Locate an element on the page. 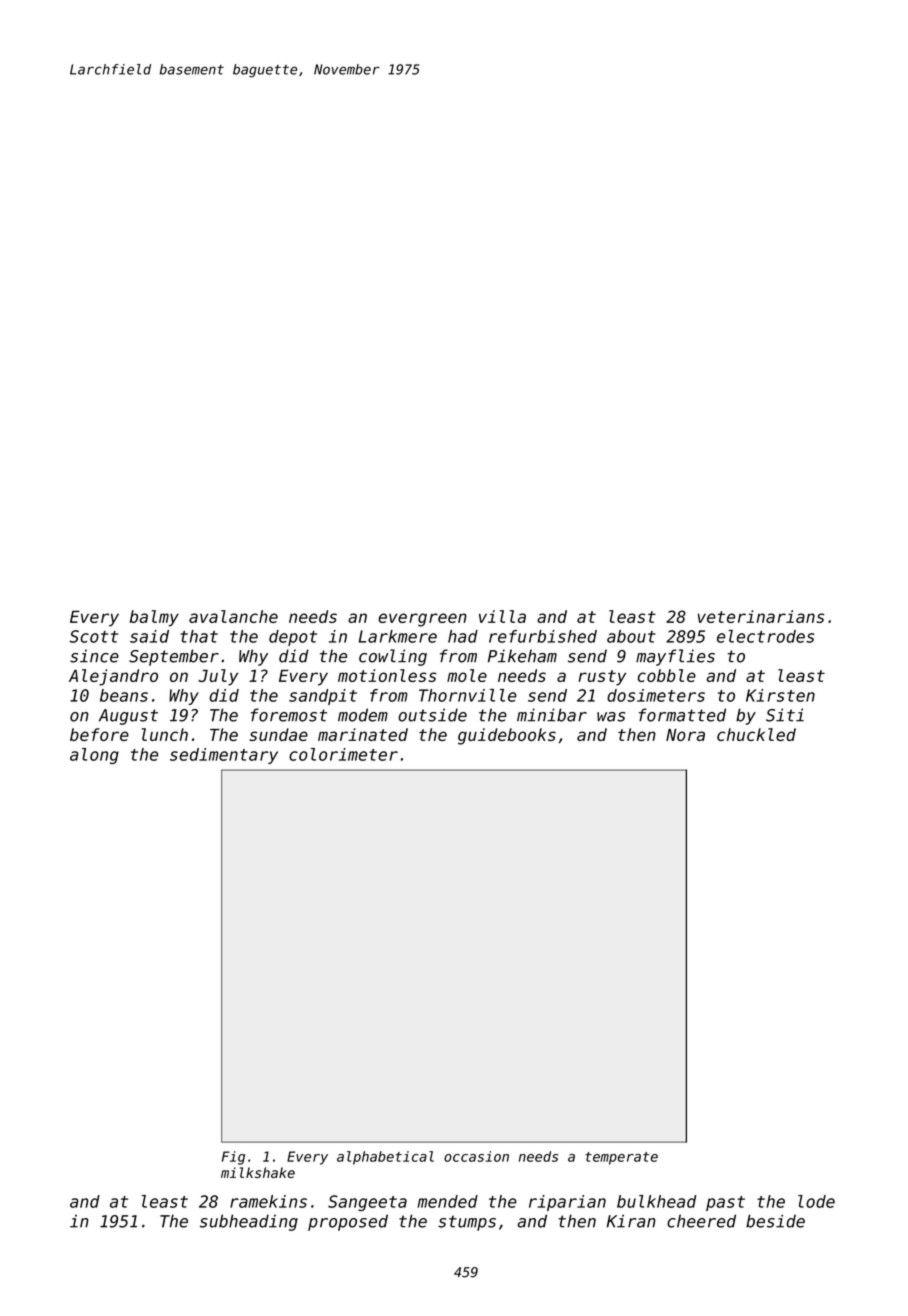  chuckled is located at coordinates (756, 734).
